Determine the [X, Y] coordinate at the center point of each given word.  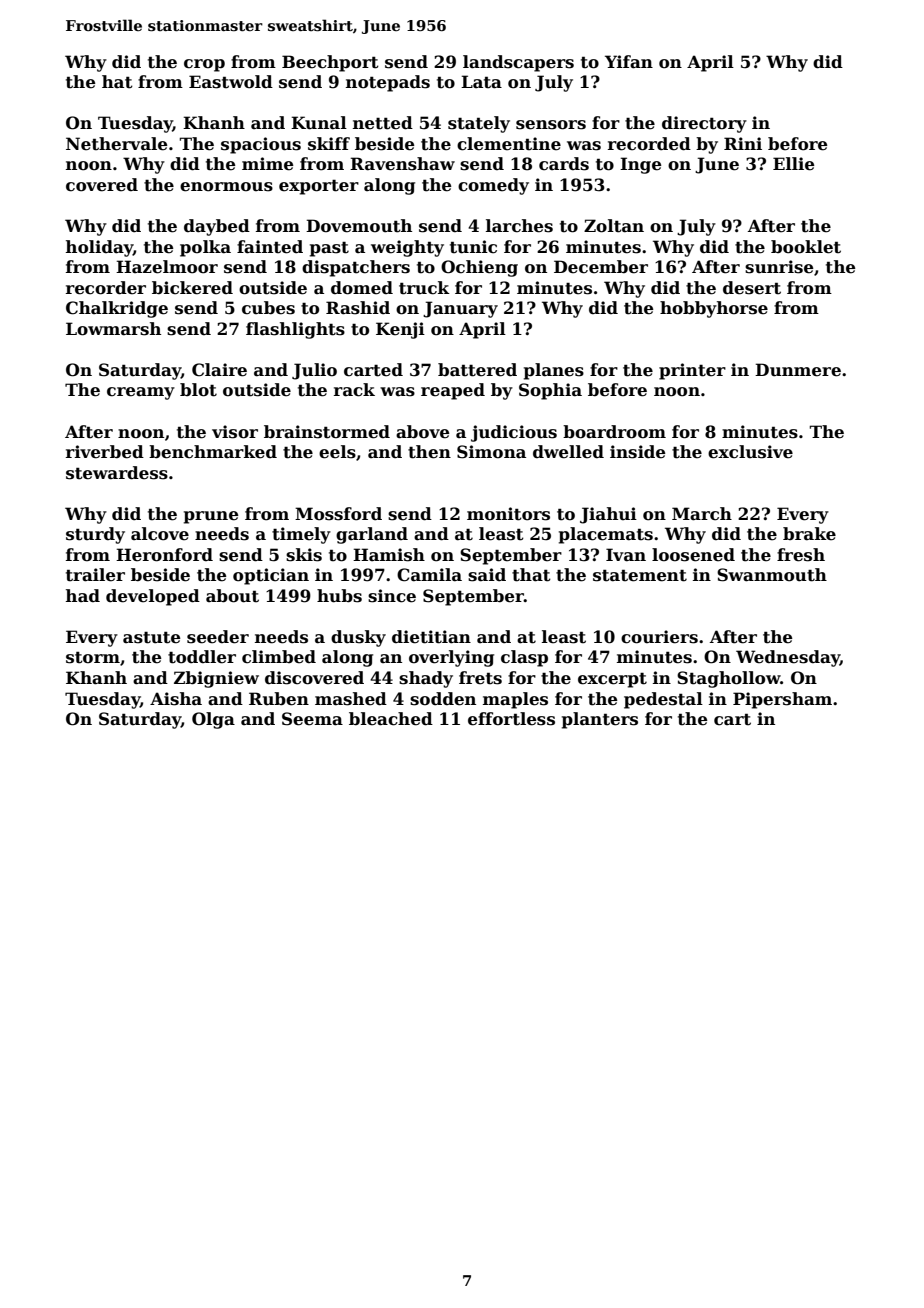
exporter [319, 187]
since [392, 596]
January [460, 309]
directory [704, 124]
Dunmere [798, 370]
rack [354, 390]
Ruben [279, 699]
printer [692, 371]
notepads [388, 83]
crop [204, 65]
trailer [95, 575]
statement [640, 575]
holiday [99, 248]
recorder [106, 288]
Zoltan [614, 226]
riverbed [105, 452]
